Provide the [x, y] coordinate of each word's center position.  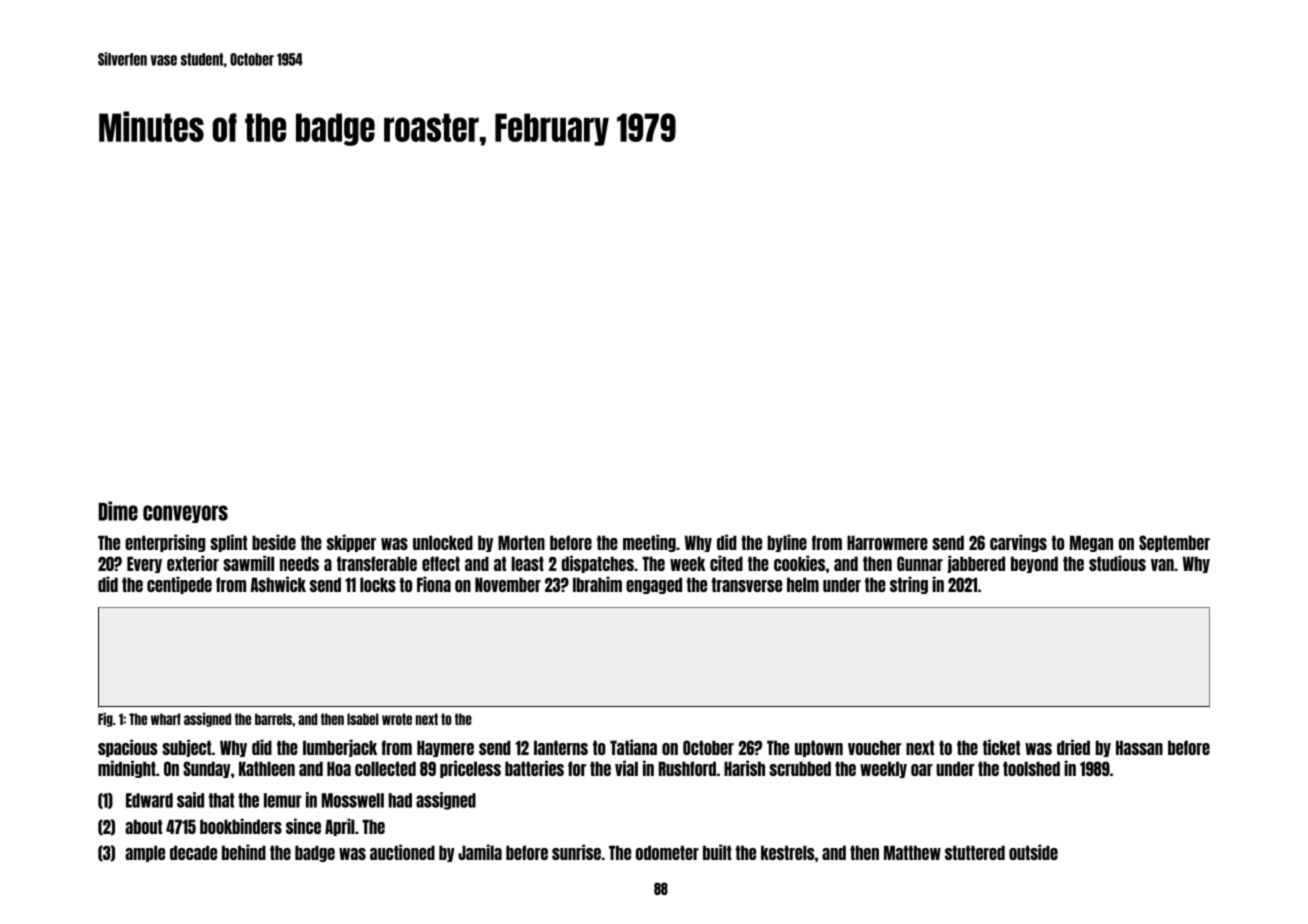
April [340, 827]
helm [803, 584]
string [909, 585]
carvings [1018, 543]
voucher [874, 747]
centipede [179, 585]
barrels [273, 719]
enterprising [165, 543]
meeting [649, 543]
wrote [397, 719]
